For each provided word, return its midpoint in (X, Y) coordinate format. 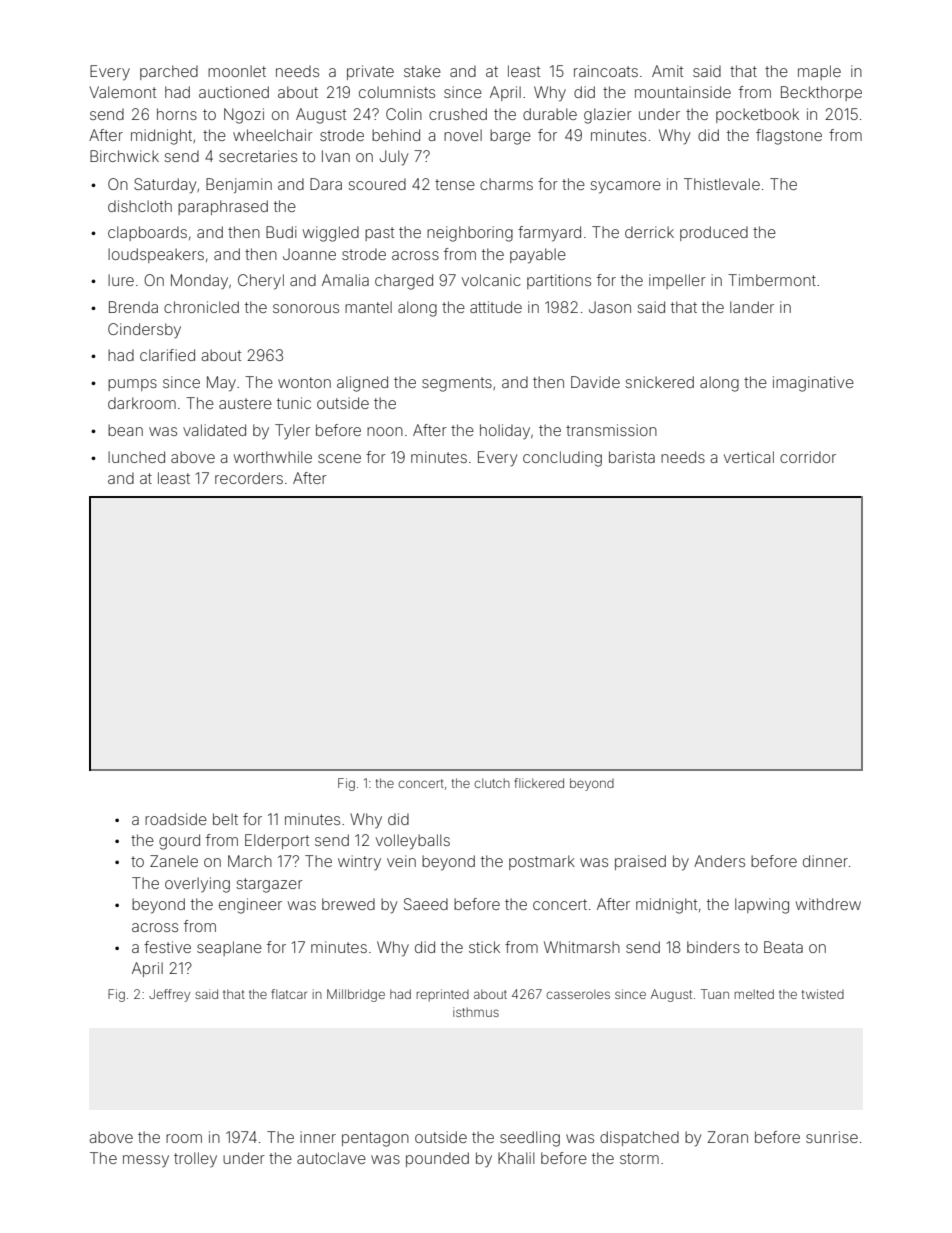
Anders (719, 861)
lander (752, 307)
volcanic (491, 280)
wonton (304, 382)
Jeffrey (169, 995)
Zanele (174, 861)
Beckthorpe (821, 93)
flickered (539, 783)
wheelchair (273, 135)
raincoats (606, 71)
